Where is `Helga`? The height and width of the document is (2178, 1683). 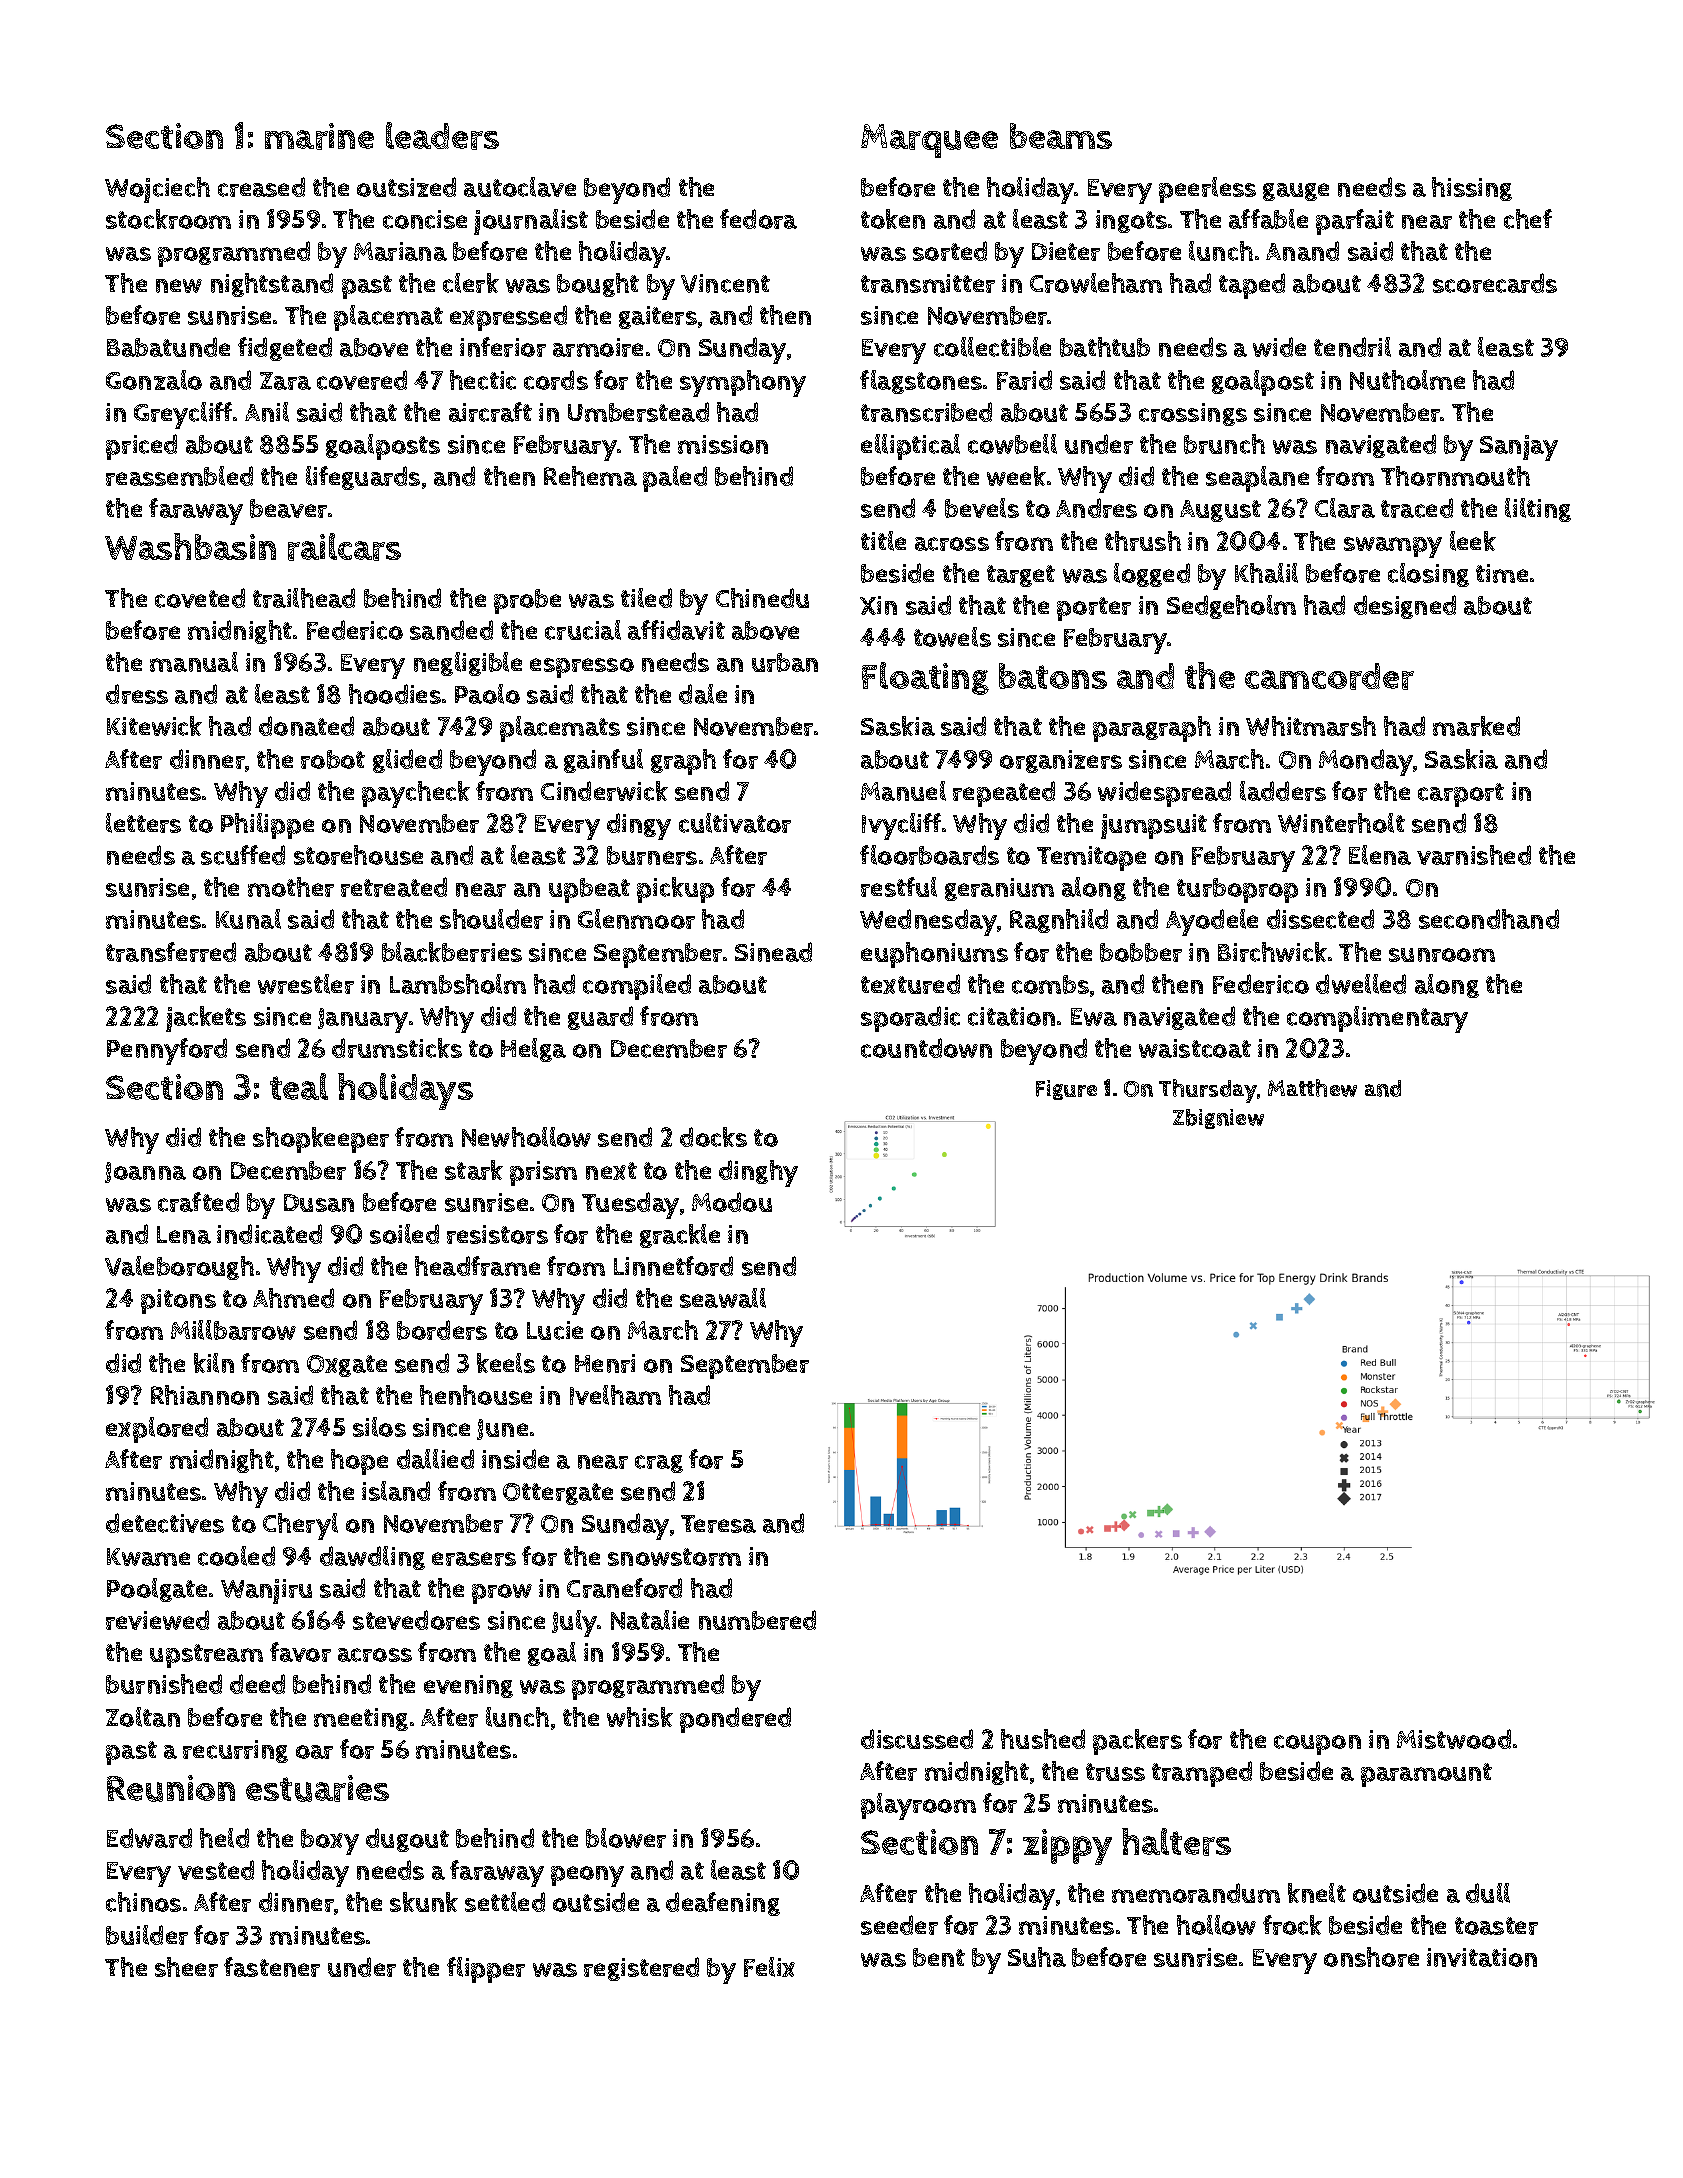 Helga is located at coordinates (533, 1050).
